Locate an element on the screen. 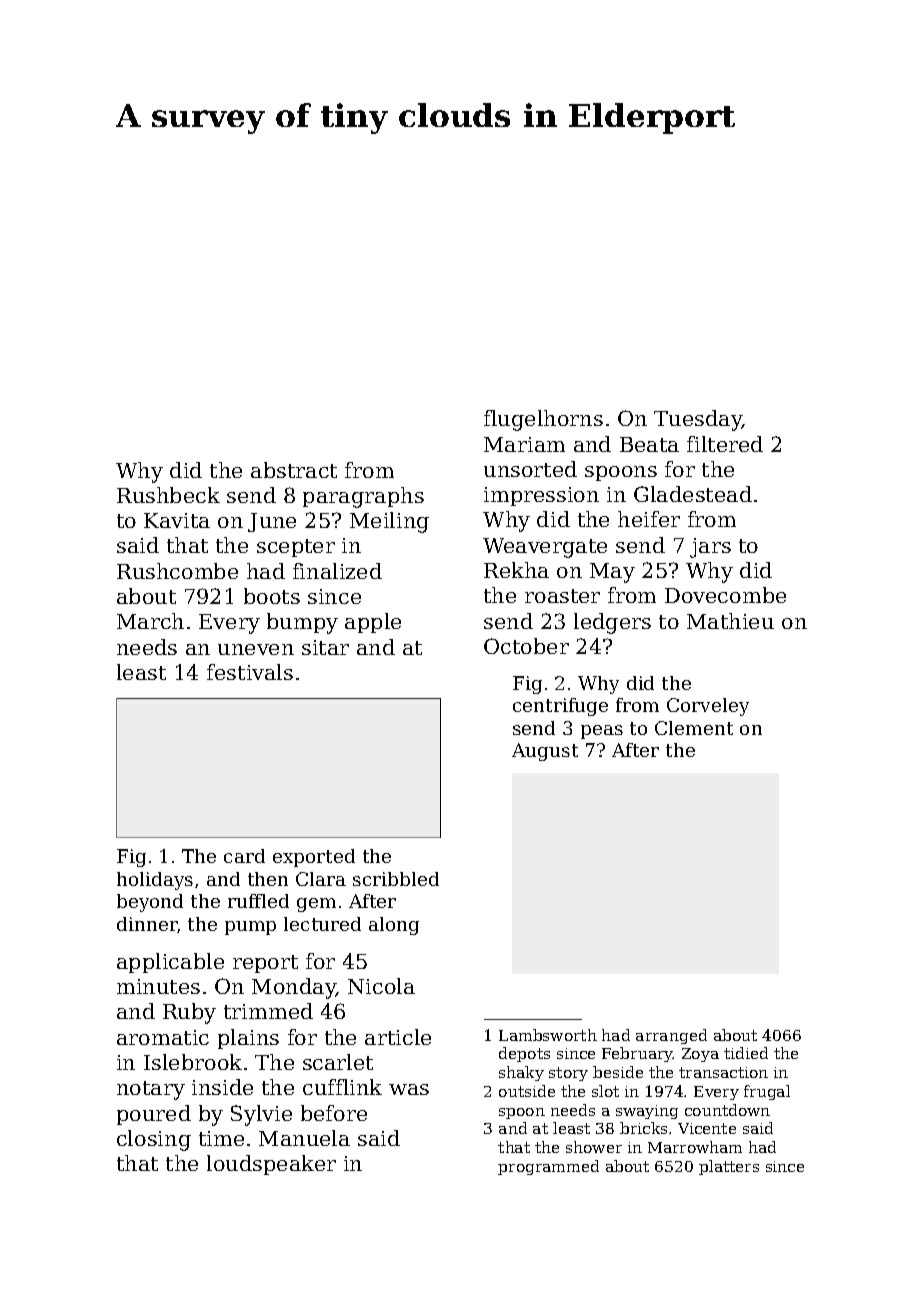 The image size is (924, 1311). Tuesday is located at coordinates (698, 420).
